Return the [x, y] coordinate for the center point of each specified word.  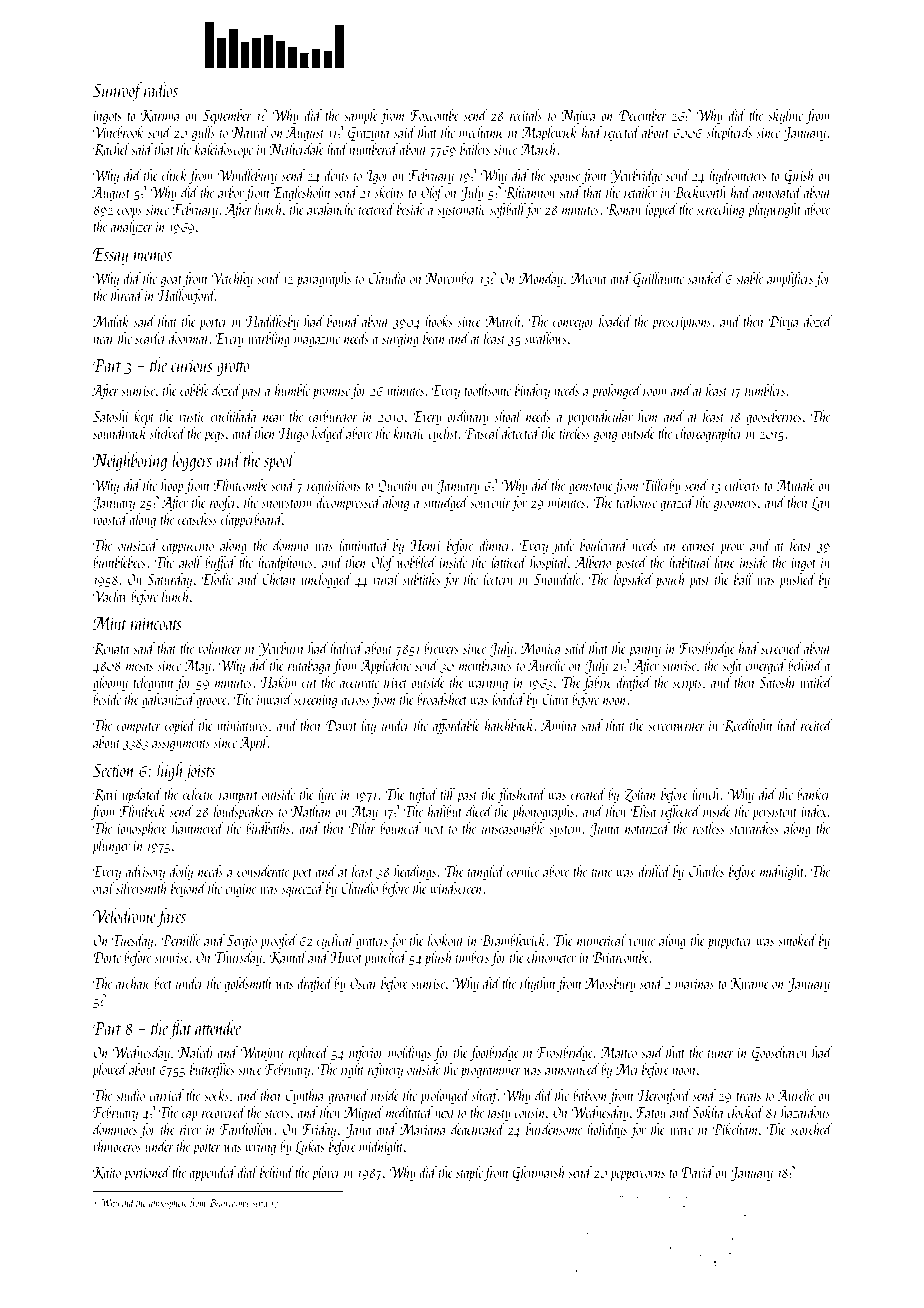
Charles [706, 871]
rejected [622, 133]
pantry [645, 651]
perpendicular [600, 417]
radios [161, 89]
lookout [446, 940]
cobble [194, 390]
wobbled [417, 562]
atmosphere [168, 1203]
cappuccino [188, 547]
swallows [545, 338]
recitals [526, 115]
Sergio [242, 942]
